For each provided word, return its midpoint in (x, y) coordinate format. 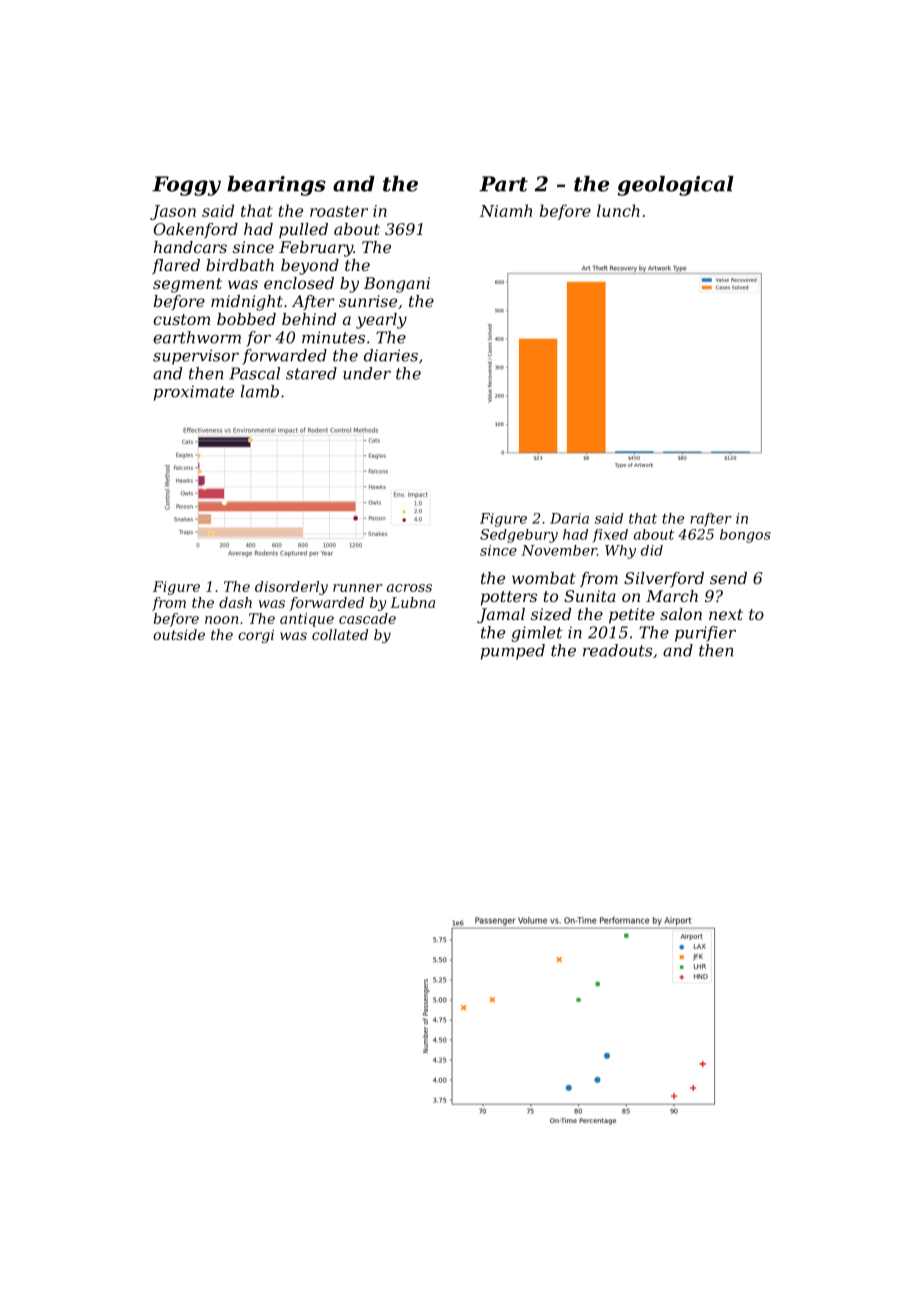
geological (676, 186)
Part (503, 184)
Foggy (186, 186)
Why (620, 552)
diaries (391, 355)
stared (311, 373)
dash (235, 602)
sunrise (368, 301)
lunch (618, 210)
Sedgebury (519, 536)
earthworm (197, 337)
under (367, 373)
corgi (256, 636)
